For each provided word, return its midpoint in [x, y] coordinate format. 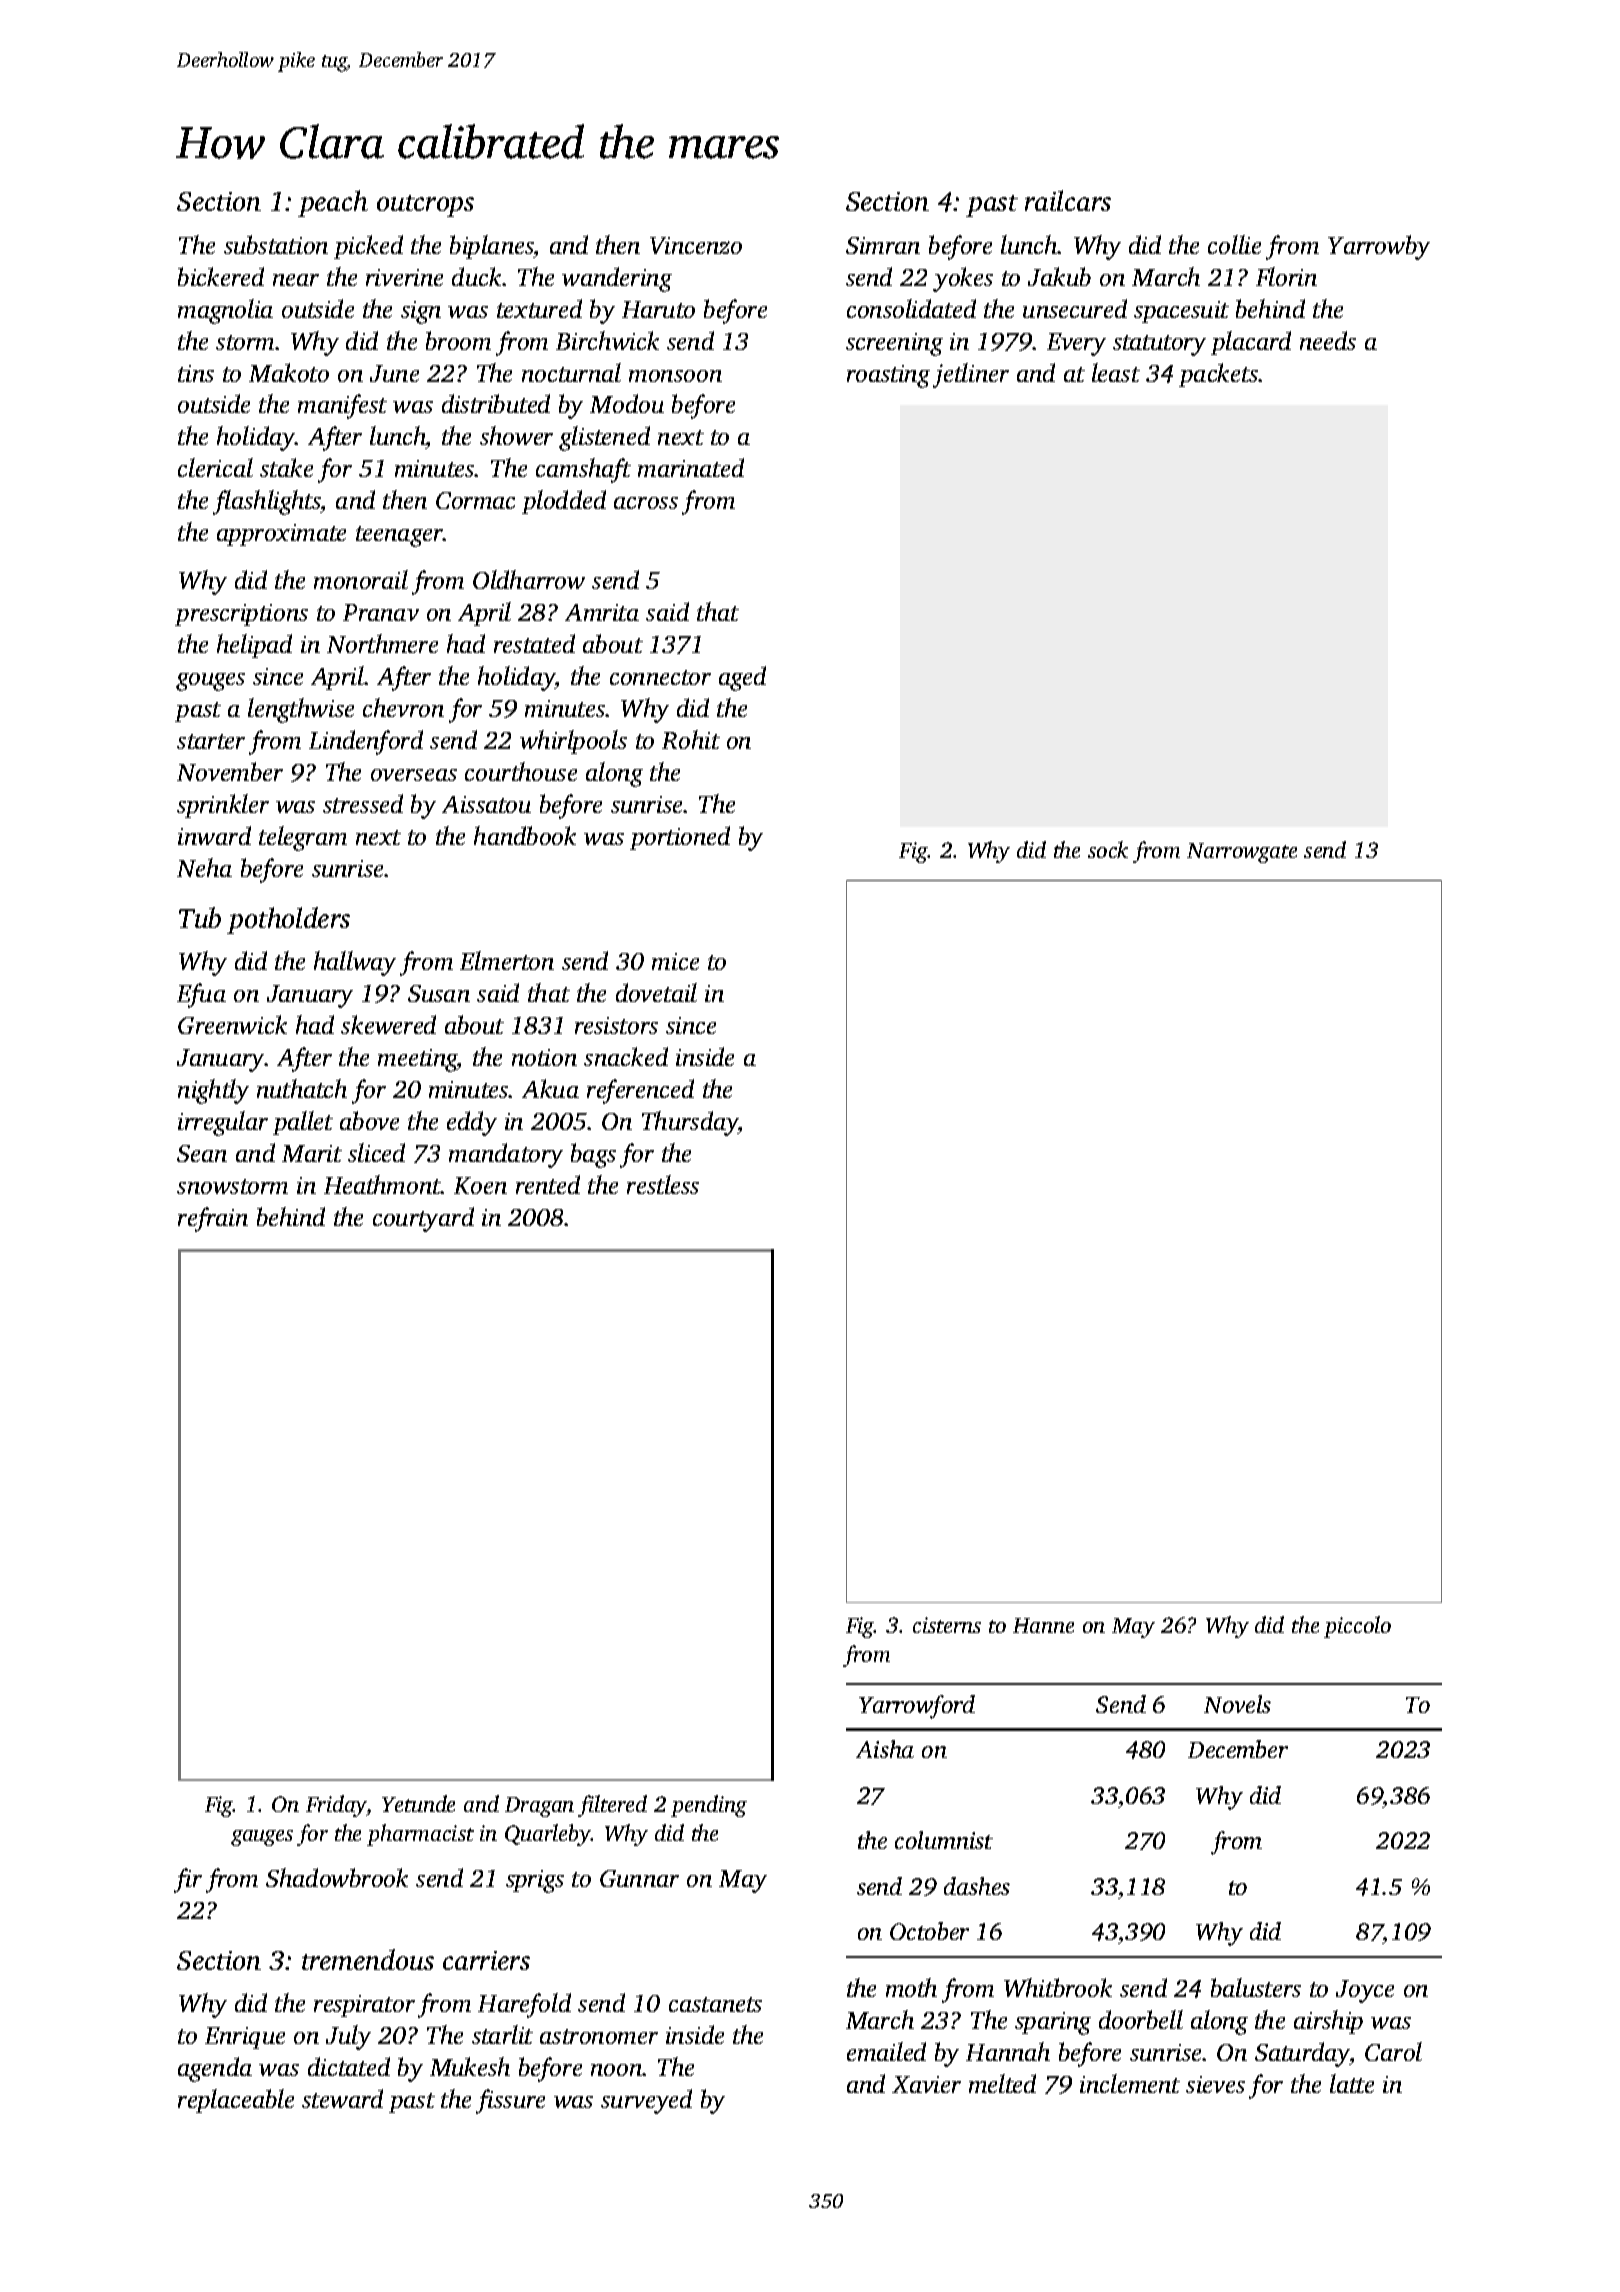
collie [1234, 244]
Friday [336, 1806]
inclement [1130, 2083]
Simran [883, 245]
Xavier [926, 2084]
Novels [1237, 1704]
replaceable [236, 2101]
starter [211, 741]
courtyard [423, 1219]
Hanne [1043, 1625]
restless [663, 1184]
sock [1108, 849]
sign [421, 312]
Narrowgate [1242, 853]
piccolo [1357, 1627]
